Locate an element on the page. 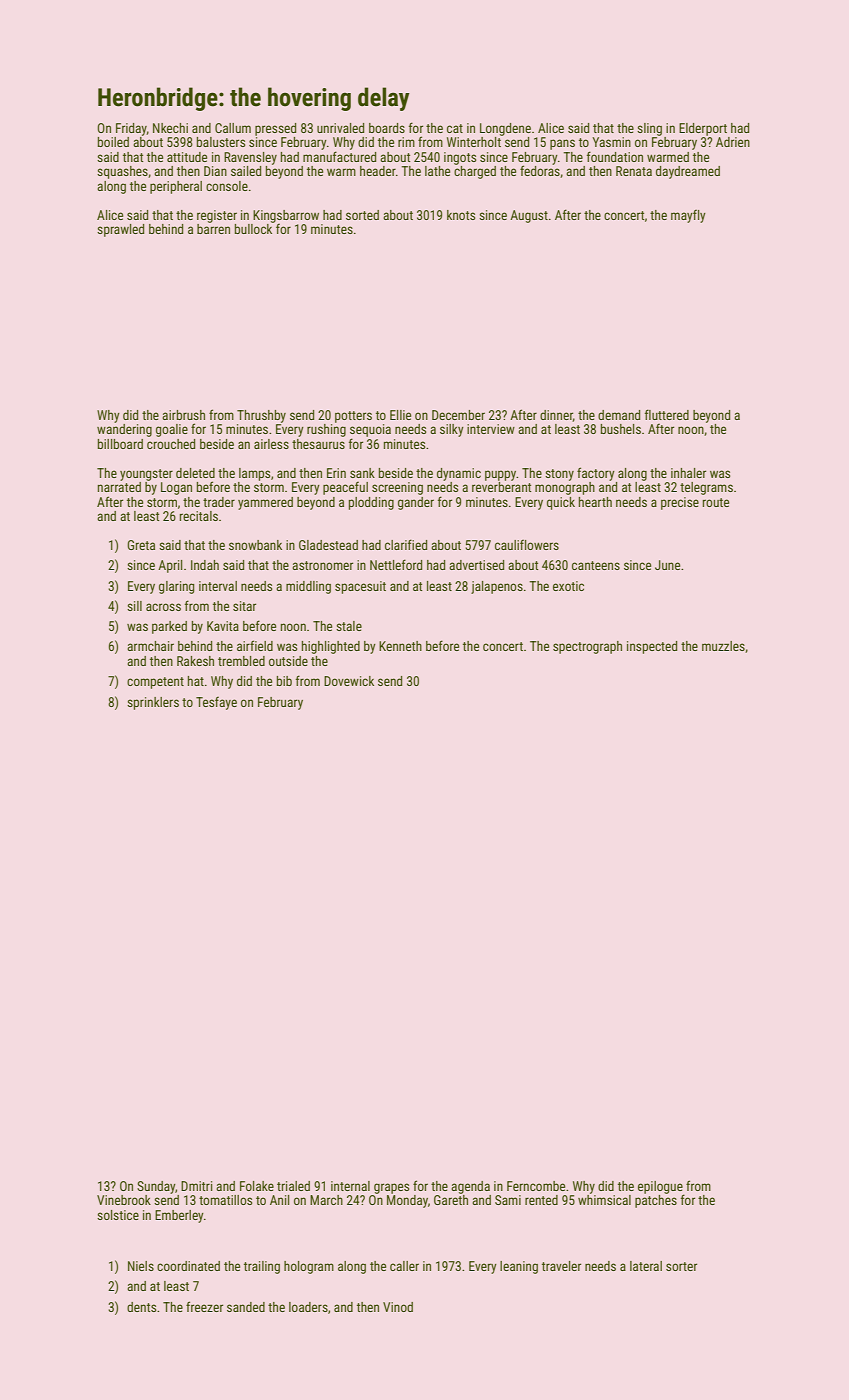  Callum is located at coordinates (233, 128).
